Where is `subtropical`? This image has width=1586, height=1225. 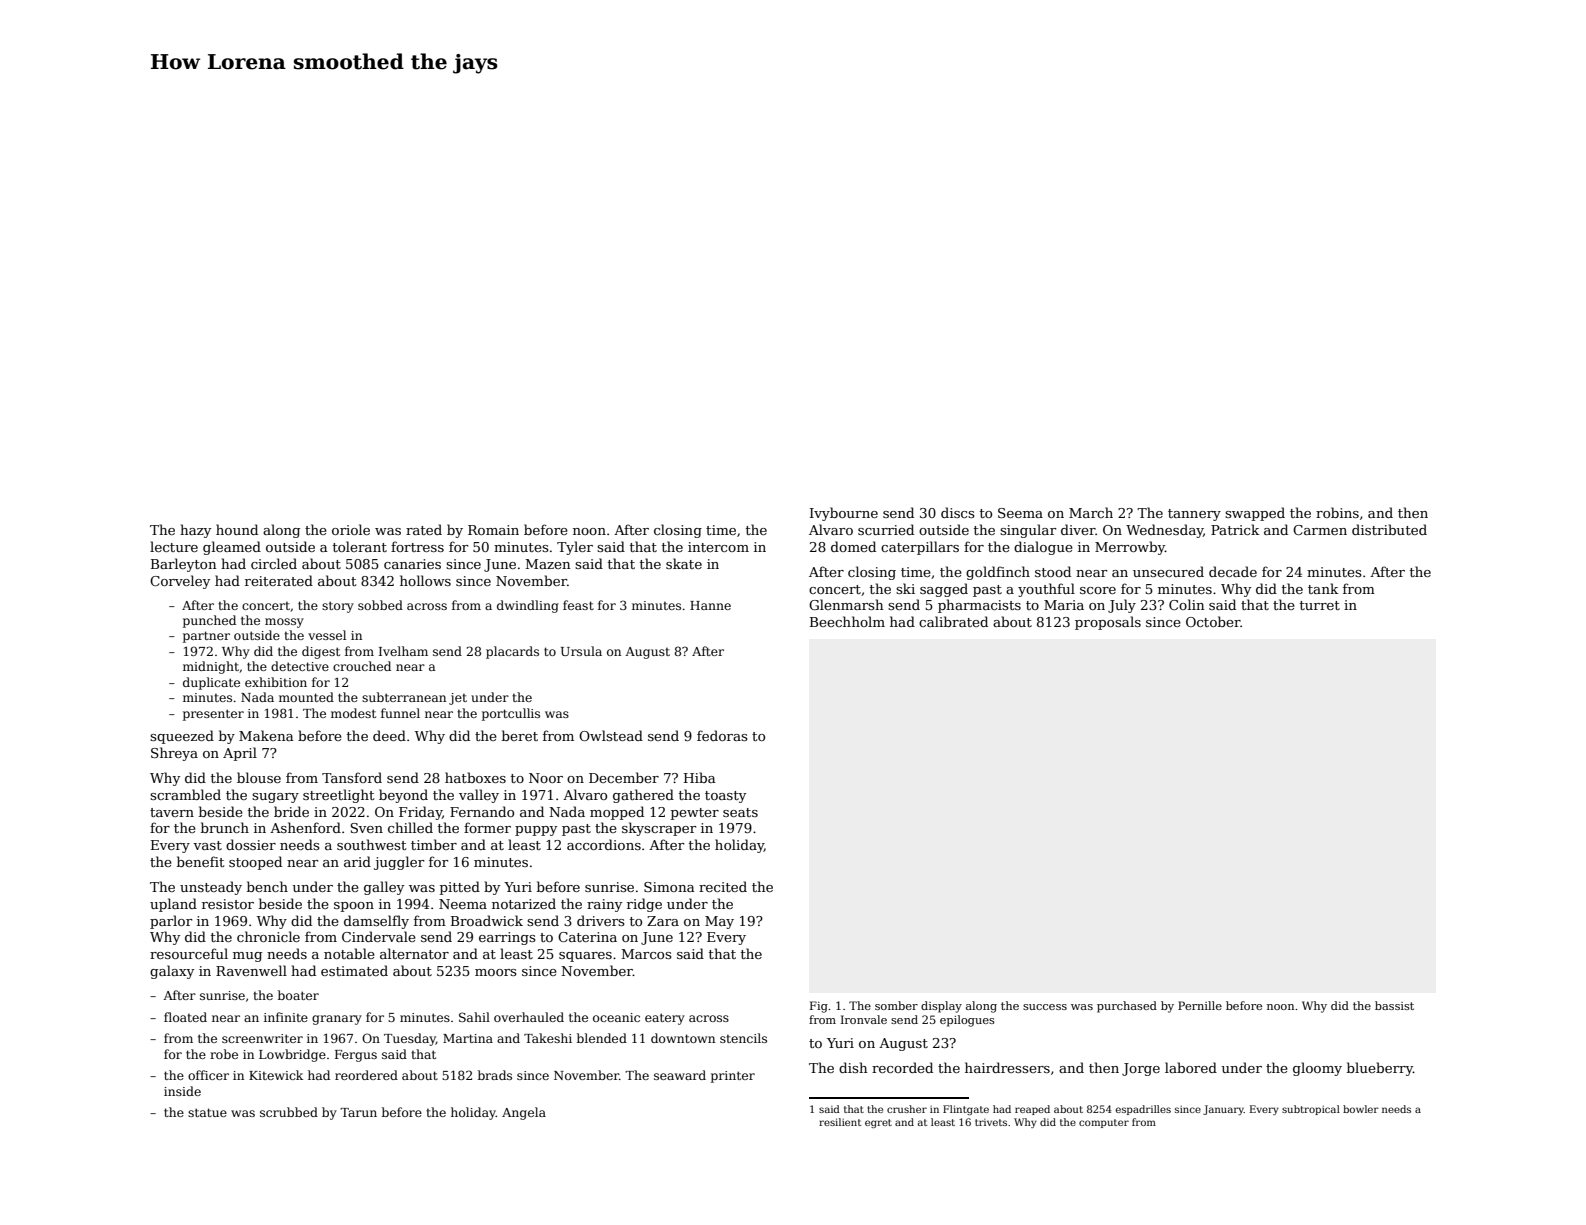
subtropical is located at coordinates (1311, 1110).
